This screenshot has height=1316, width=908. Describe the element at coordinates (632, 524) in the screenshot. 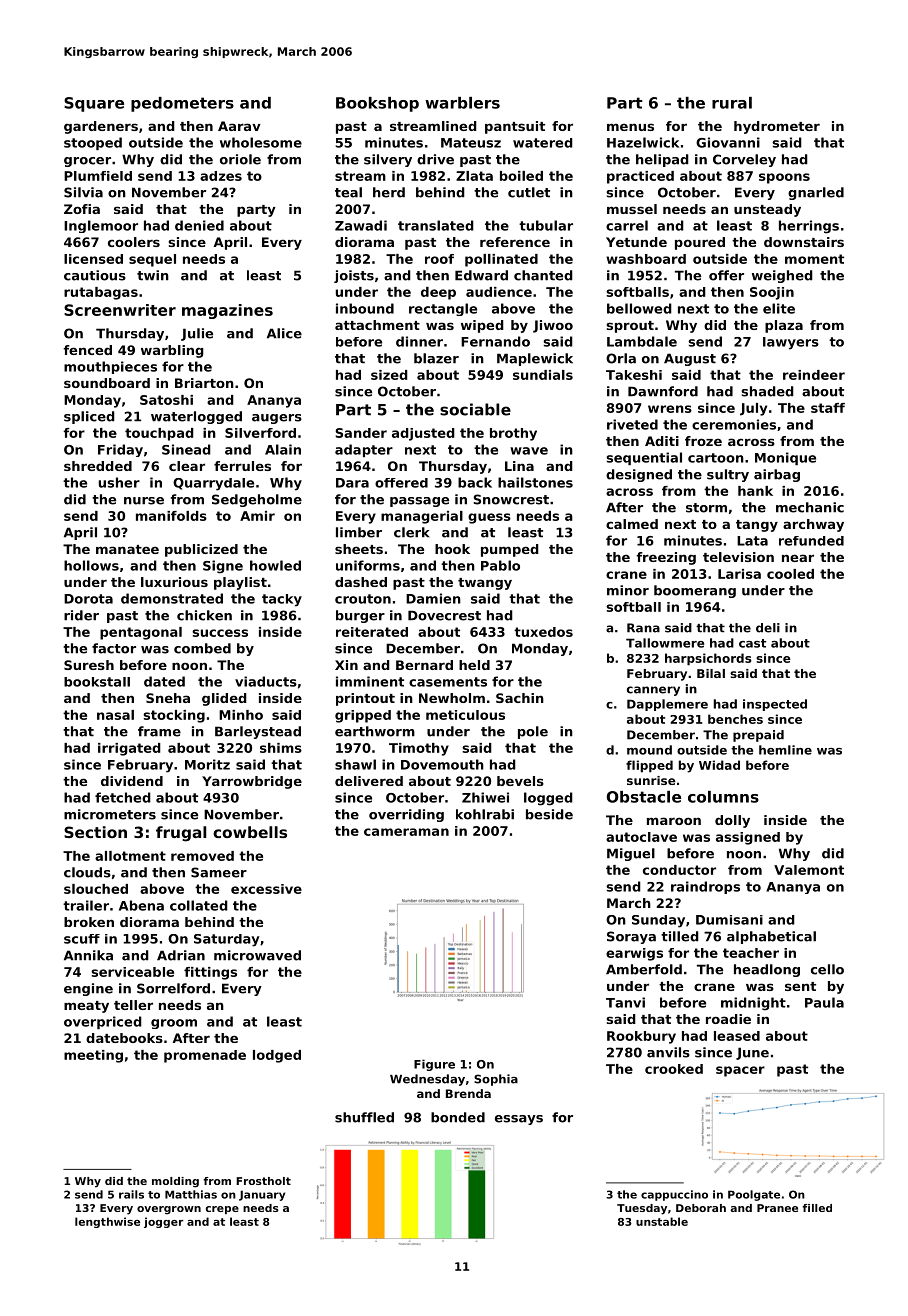

I see `calmed` at that location.
